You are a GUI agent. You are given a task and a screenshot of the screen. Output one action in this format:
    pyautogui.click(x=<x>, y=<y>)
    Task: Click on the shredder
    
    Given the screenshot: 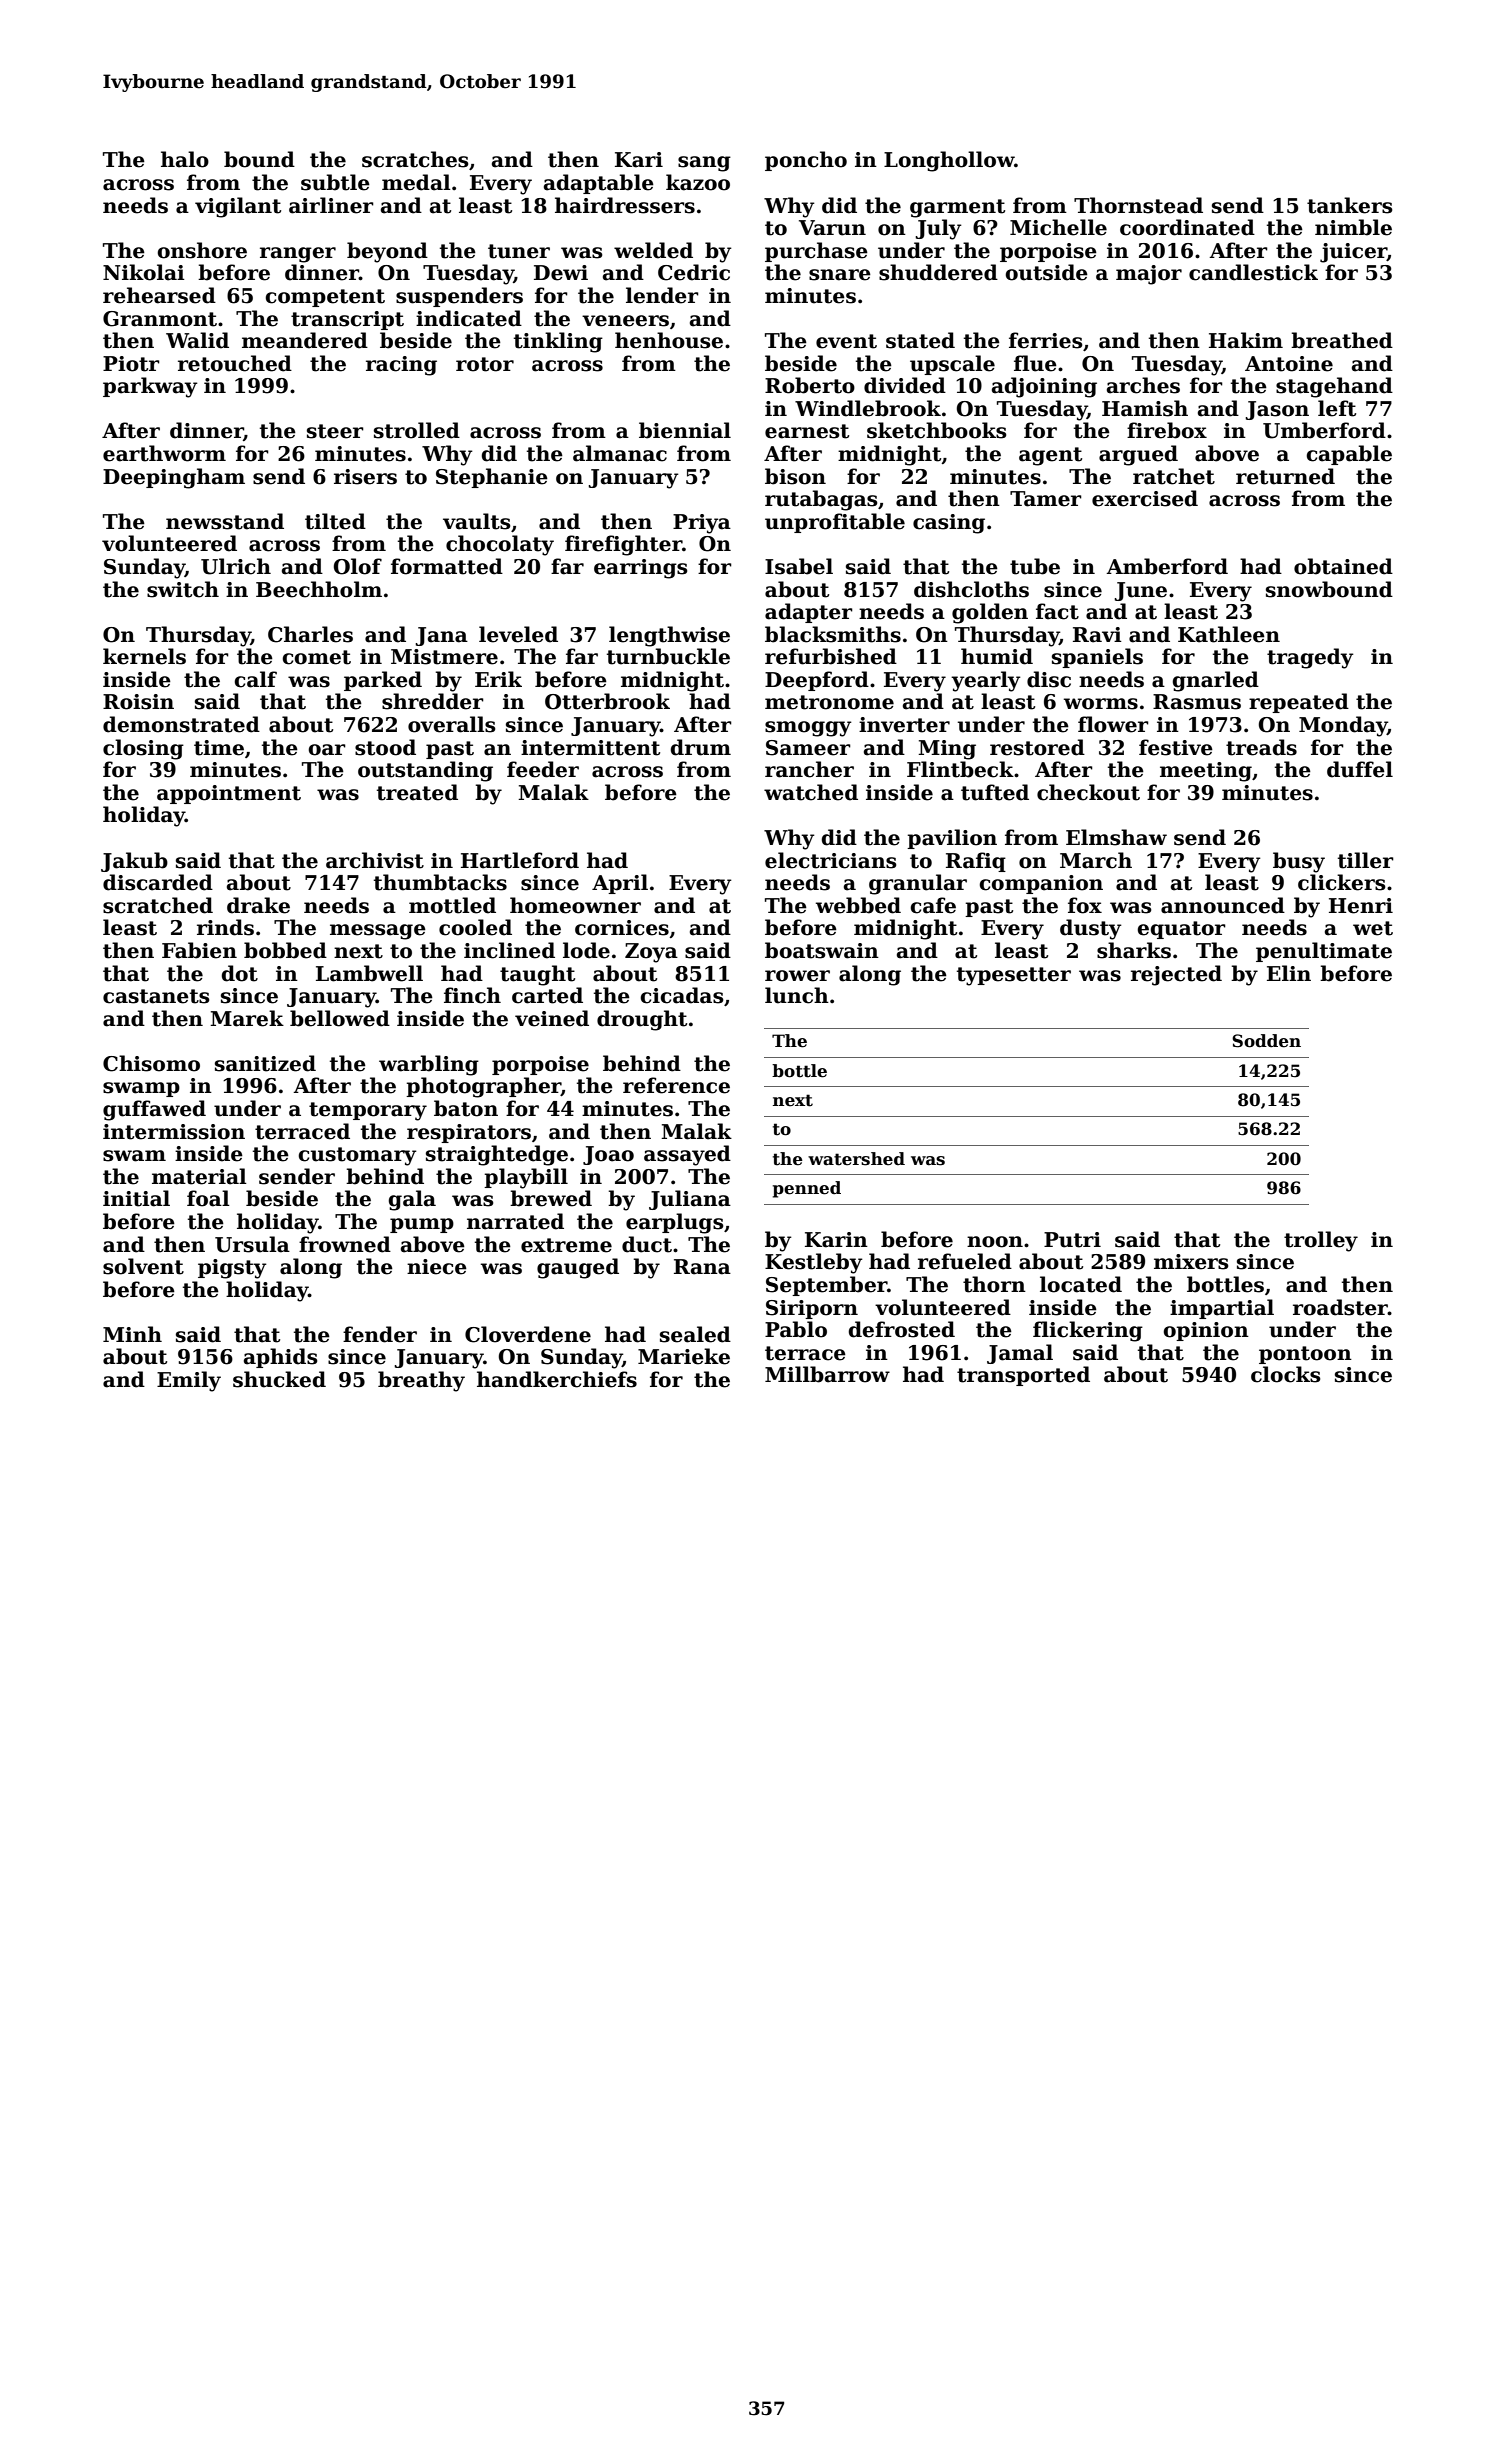 What is the action you would take?
    pyautogui.click(x=433, y=701)
